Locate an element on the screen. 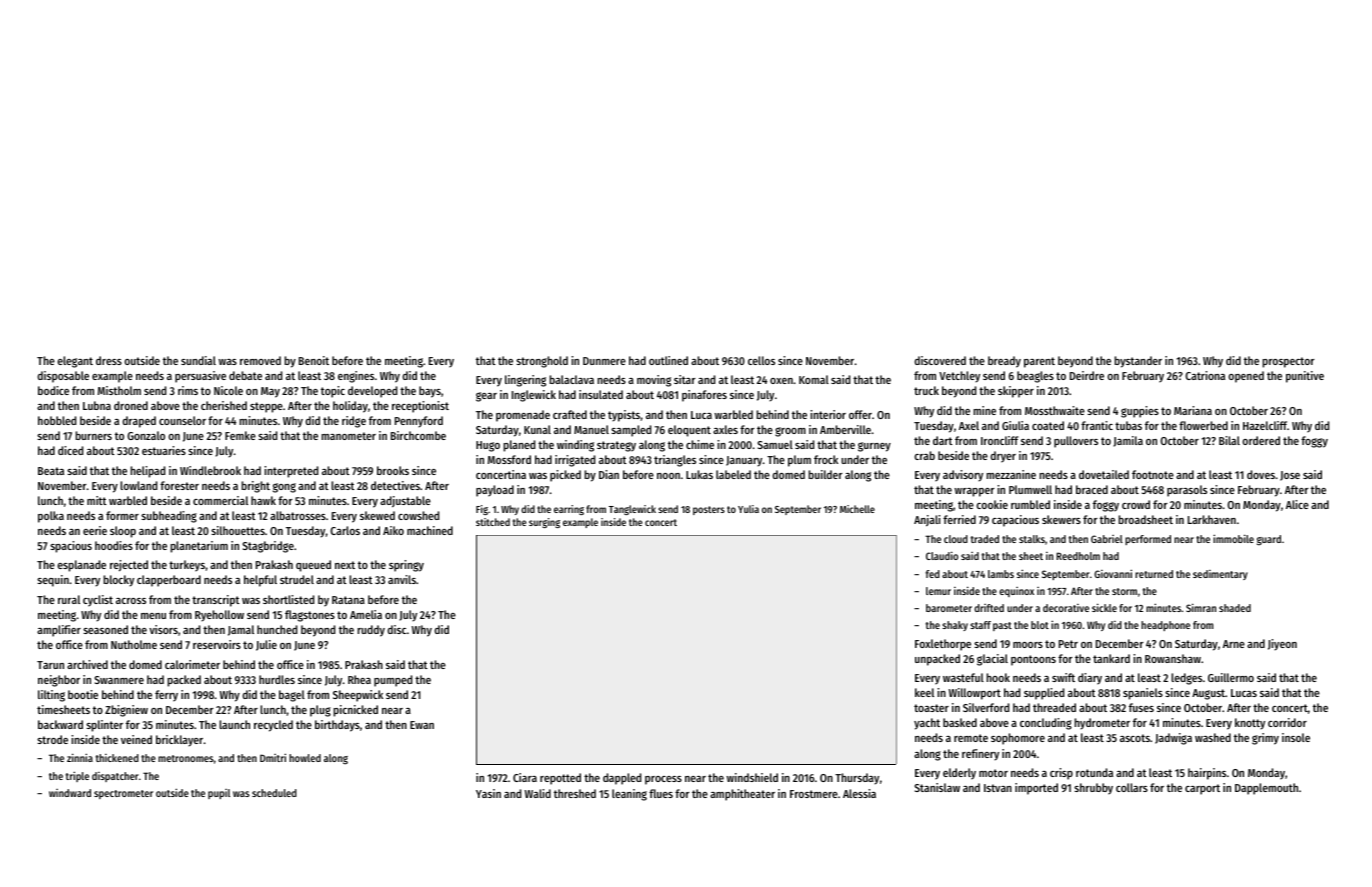  Julie is located at coordinates (266, 645).
